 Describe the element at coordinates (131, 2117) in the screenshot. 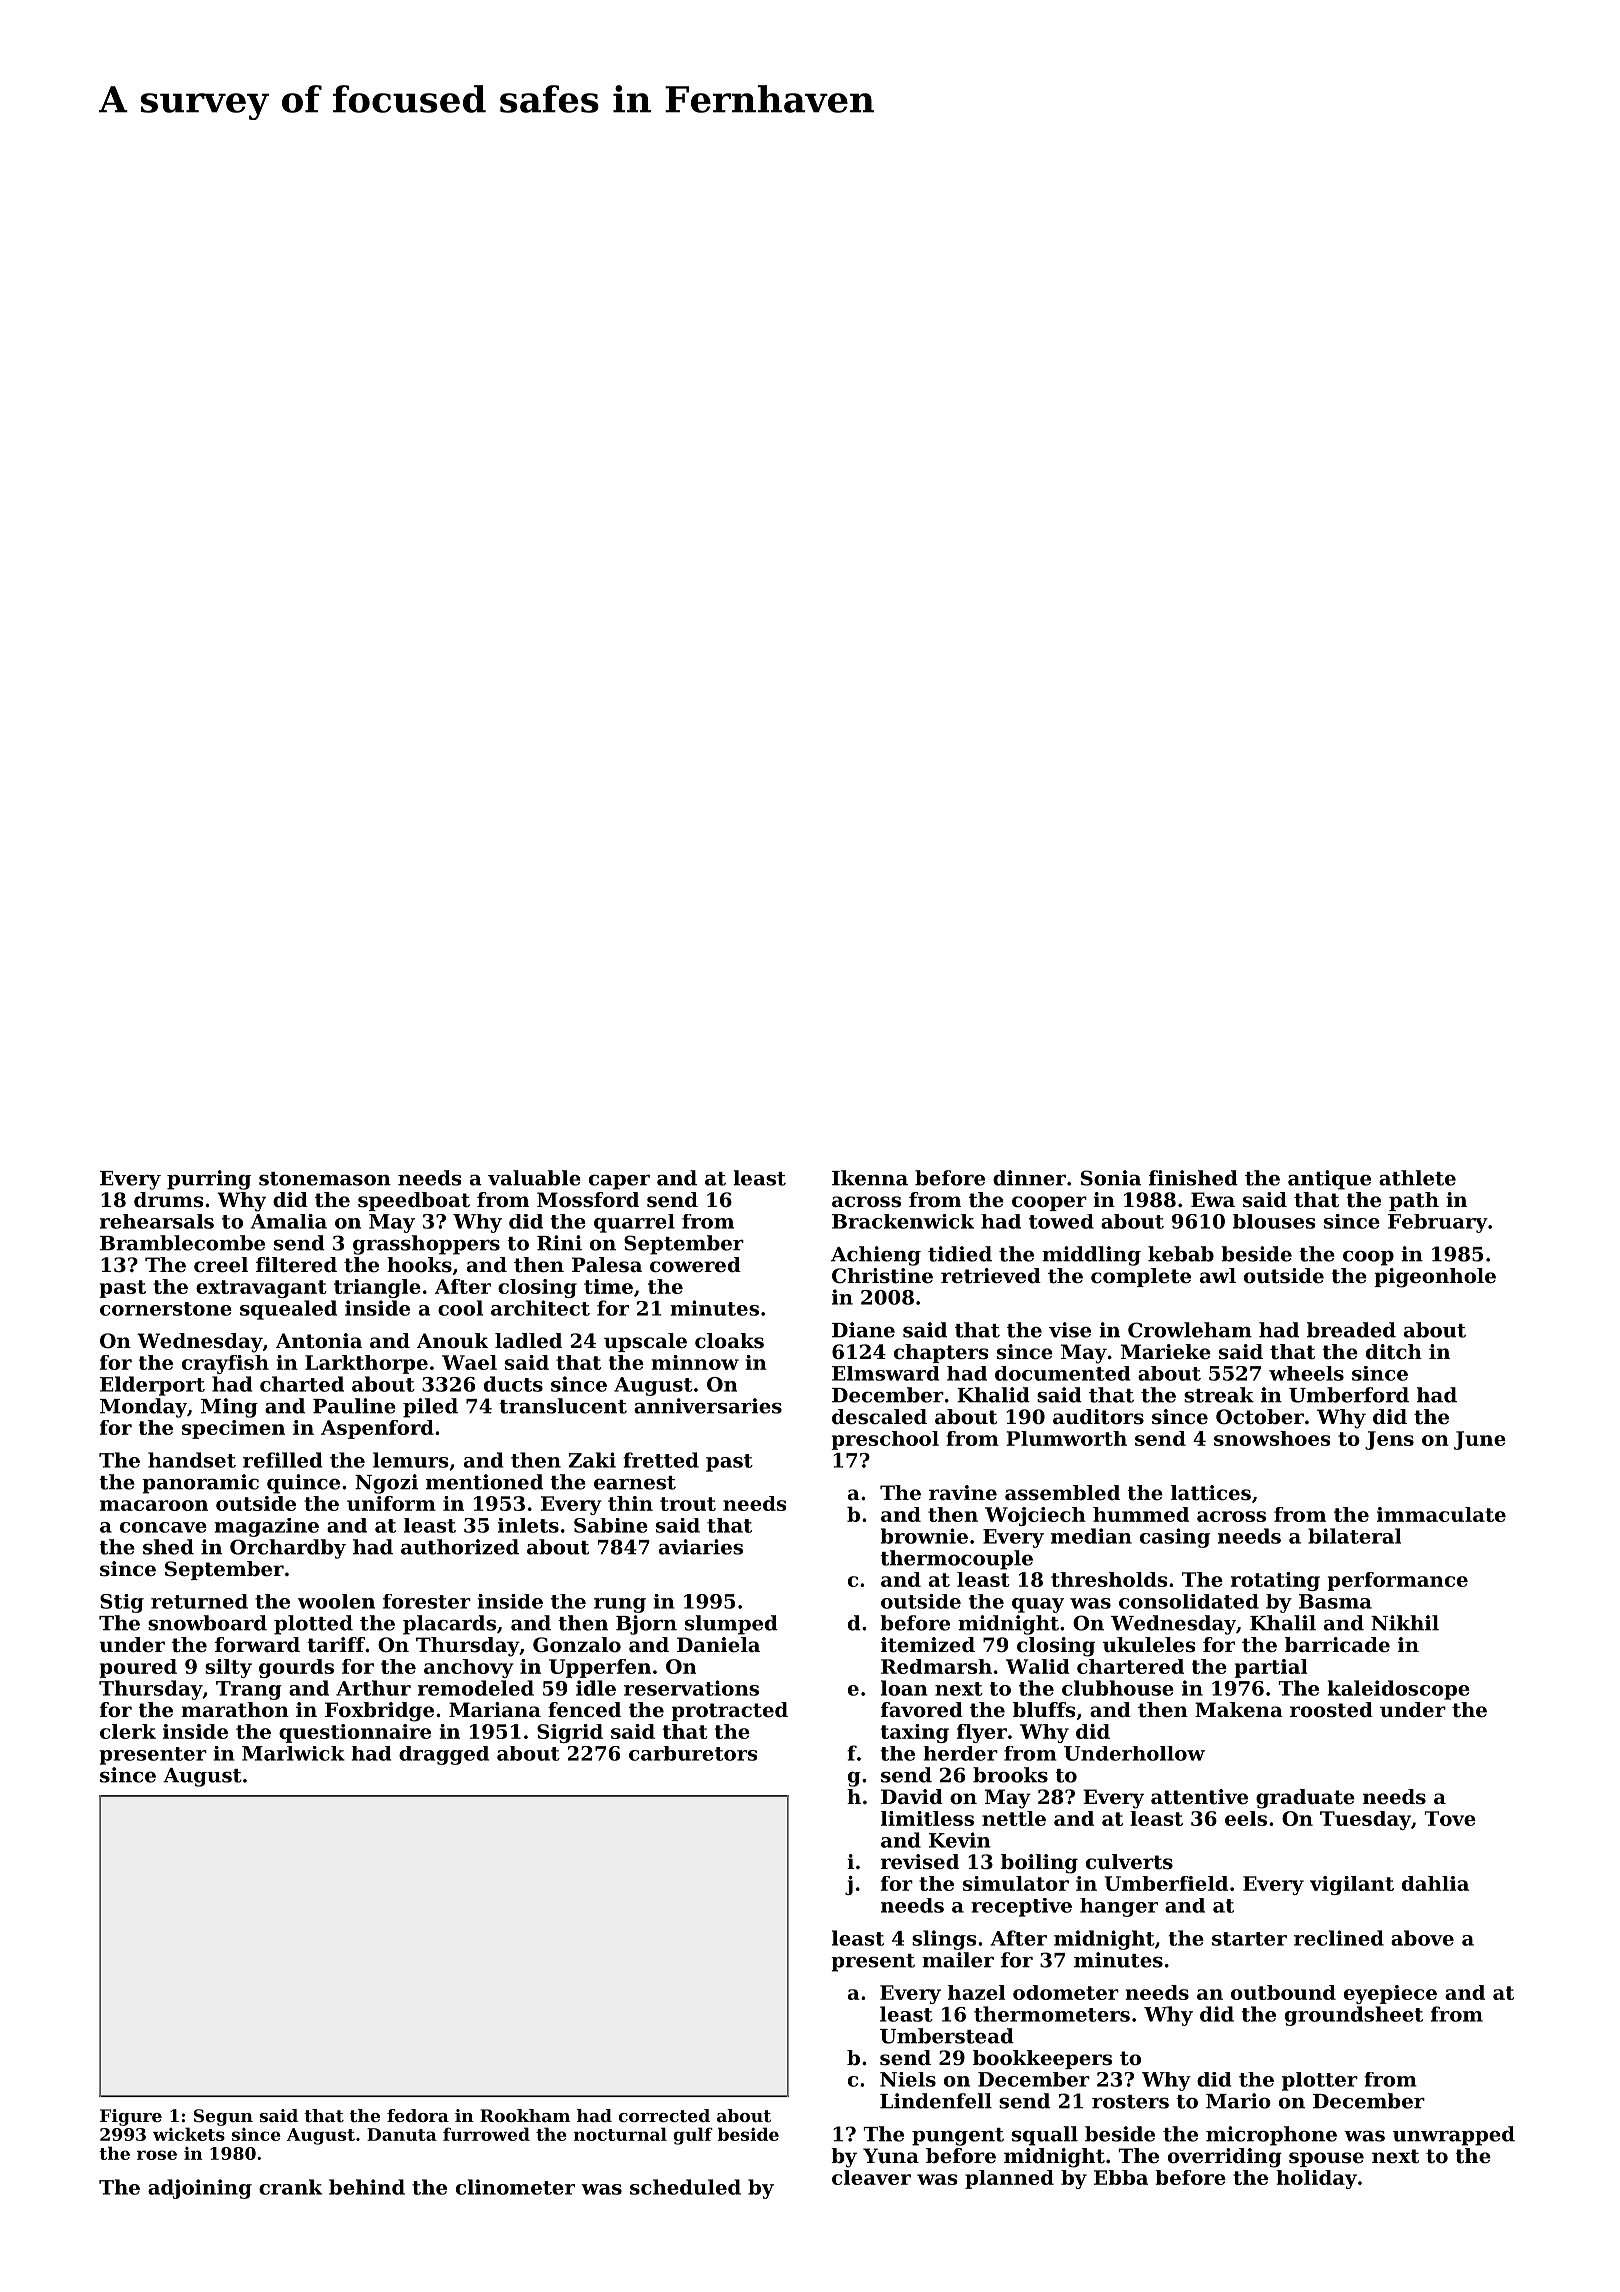

I see `Figure` at that location.
